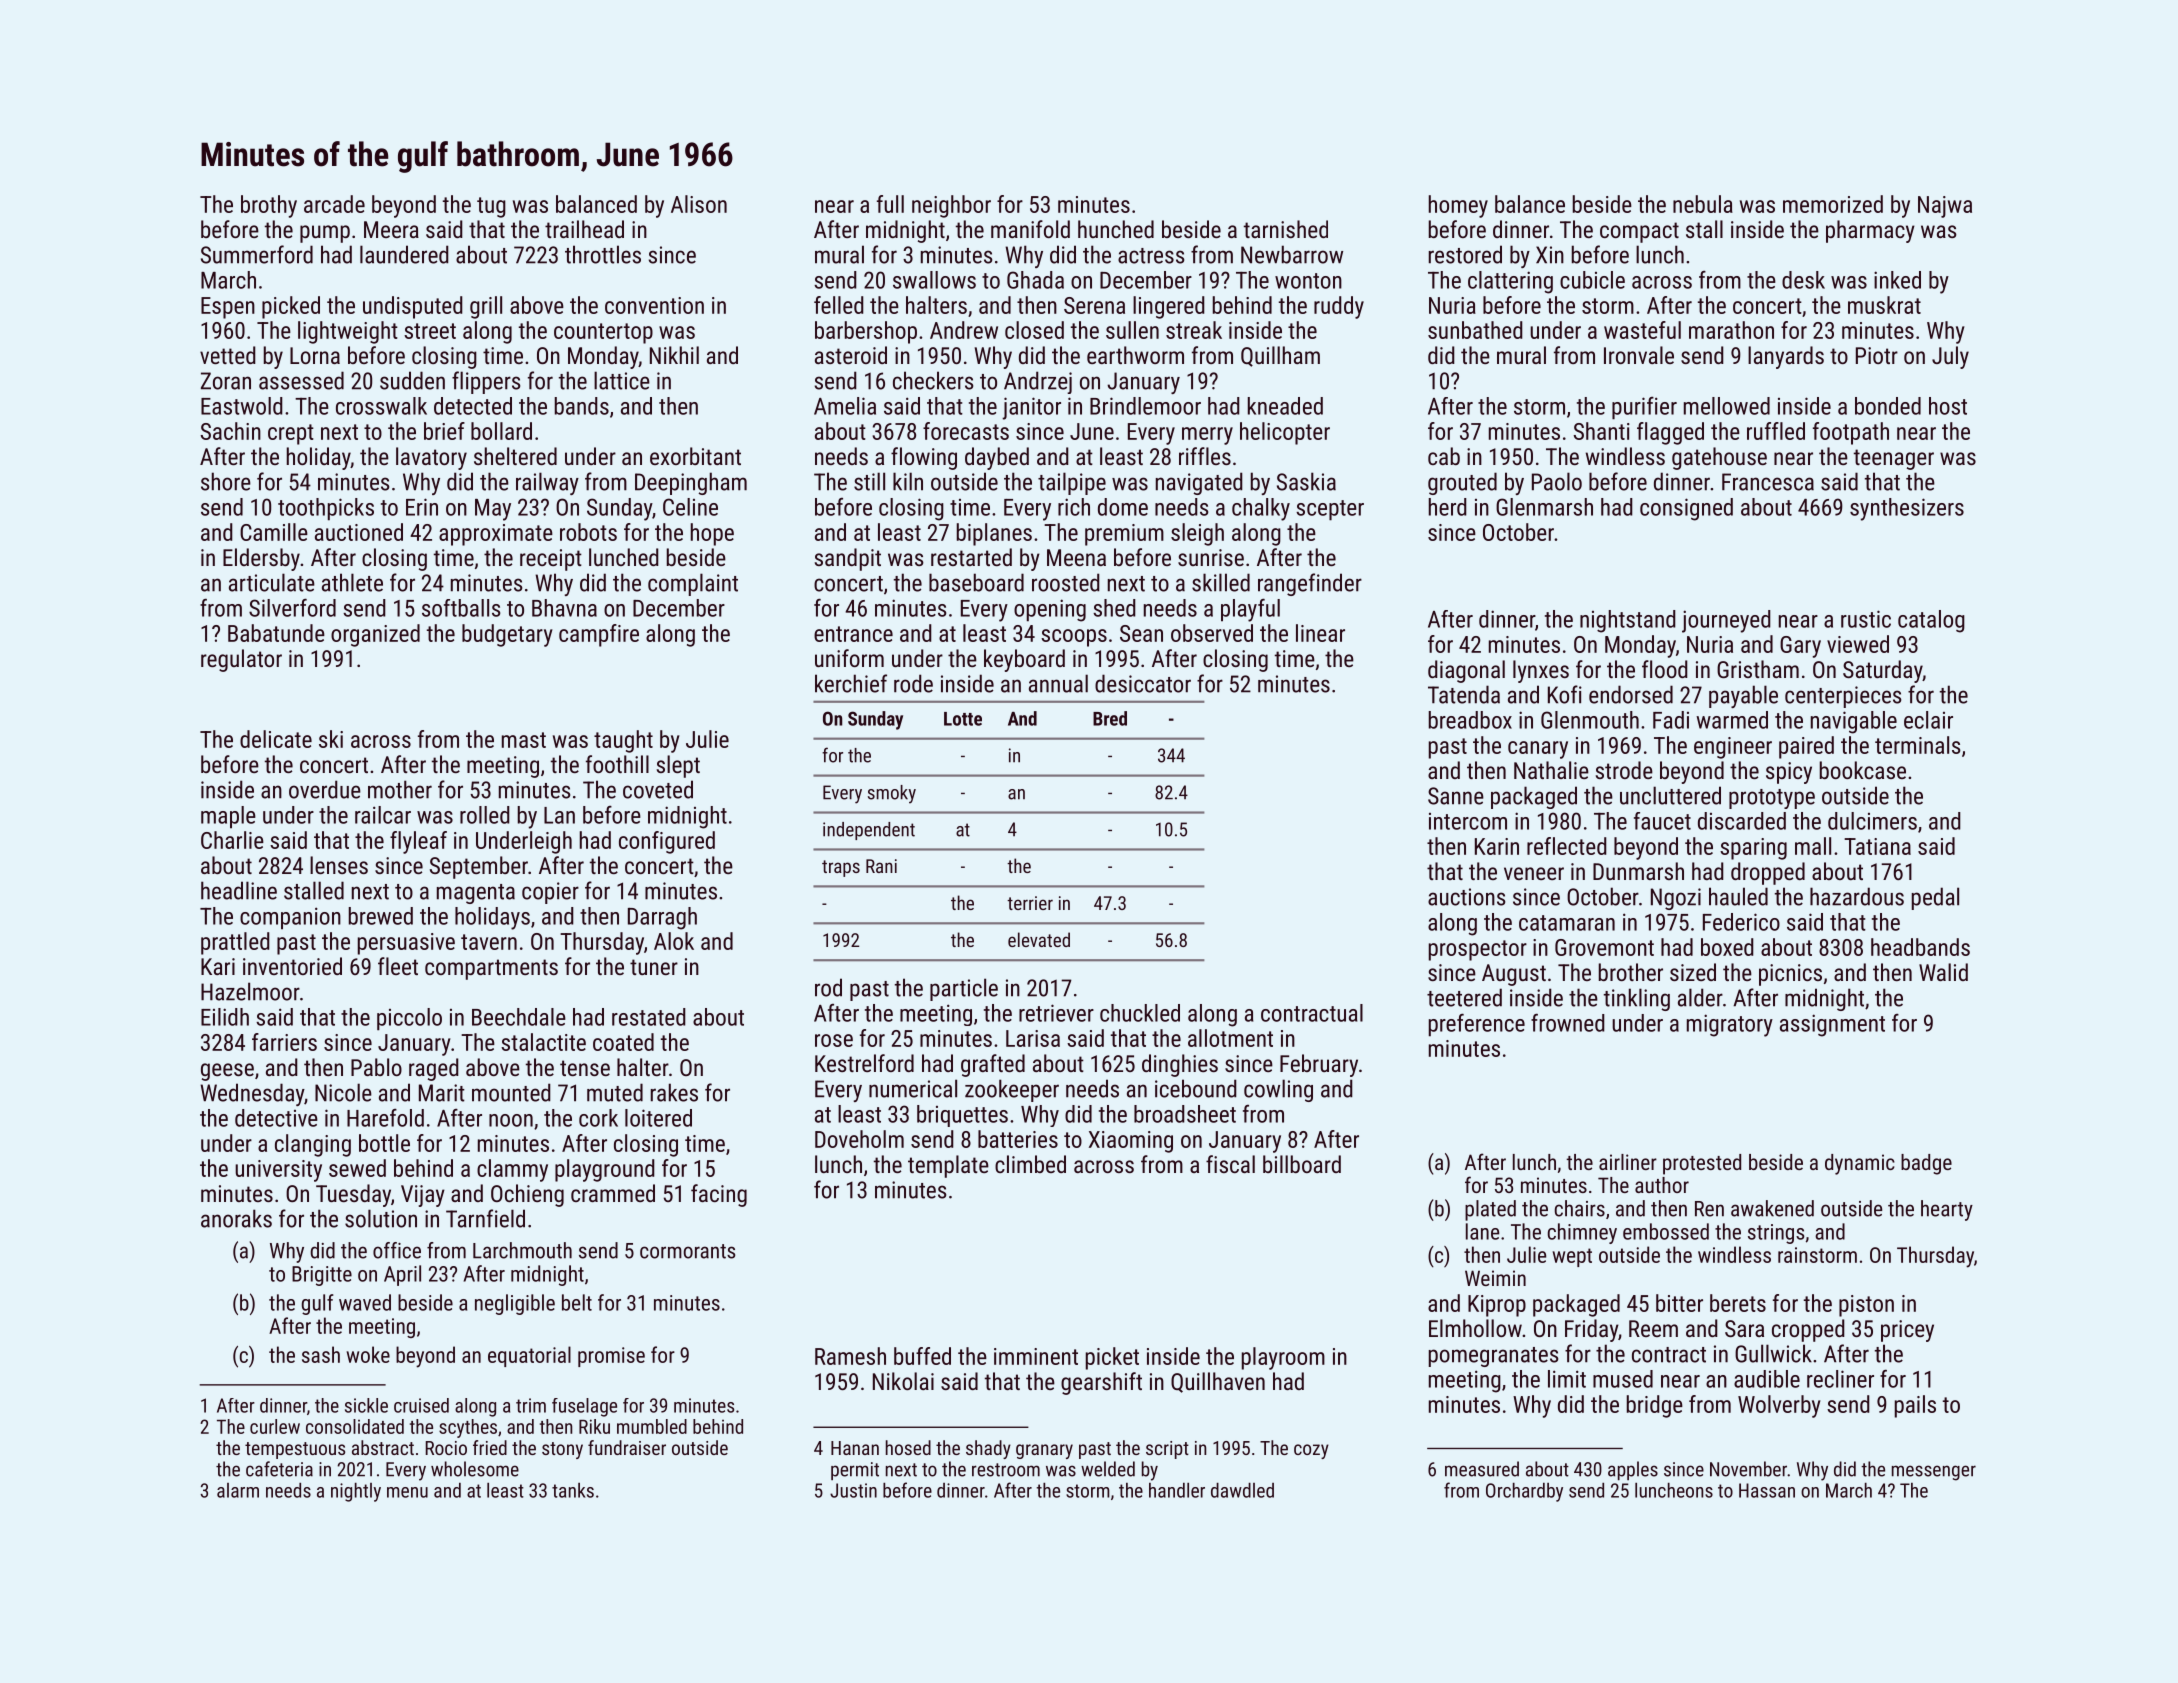 The height and width of the document is (1683, 2178). What do you see at coordinates (1907, 509) in the document?
I see `synthesizers` at bounding box center [1907, 509].
